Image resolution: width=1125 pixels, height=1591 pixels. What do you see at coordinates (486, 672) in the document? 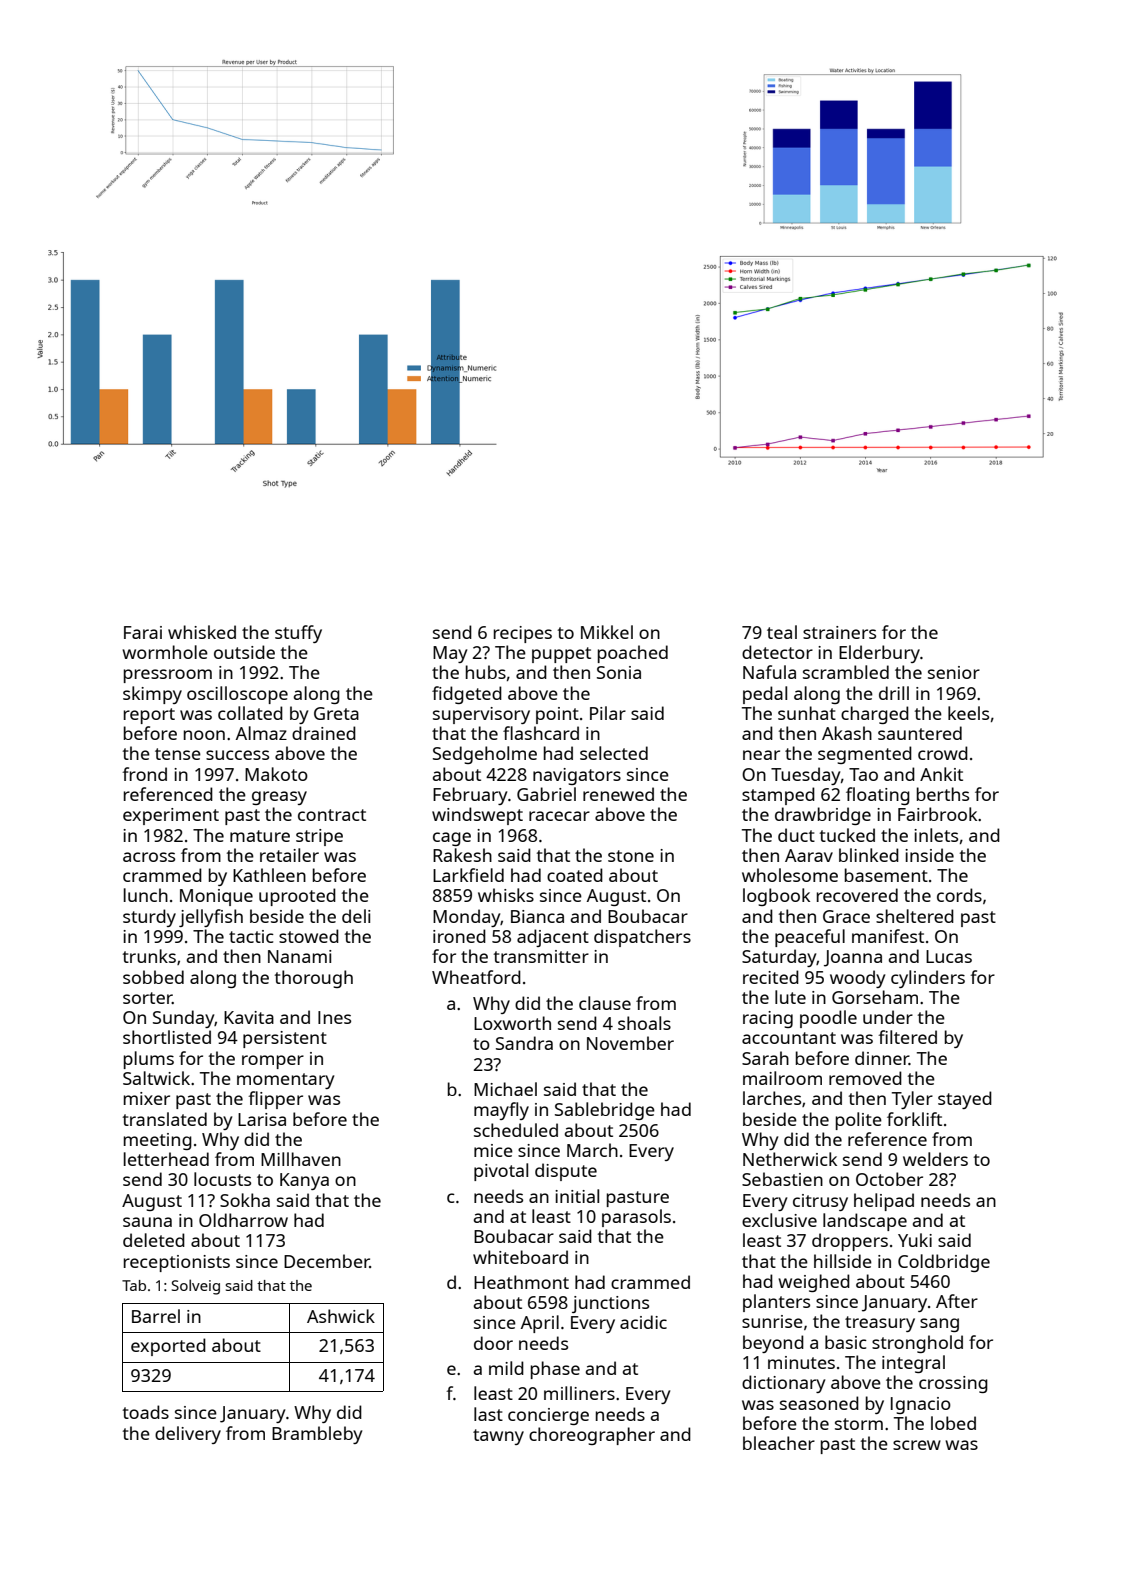
I see `hubs` at bounding box center [486, 672].
